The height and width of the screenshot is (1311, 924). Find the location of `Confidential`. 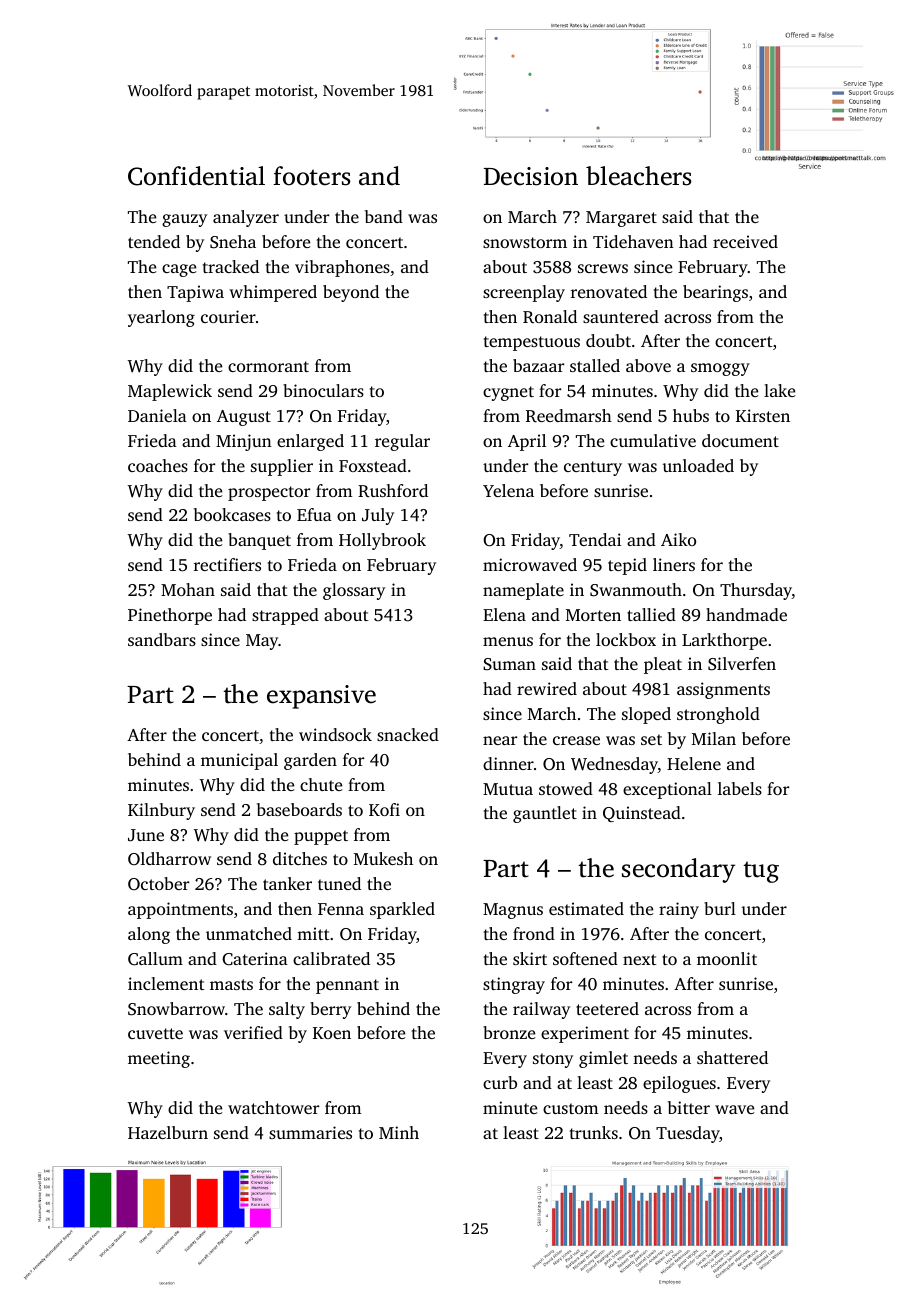

Confidential is located at coordinates (196, 176).
